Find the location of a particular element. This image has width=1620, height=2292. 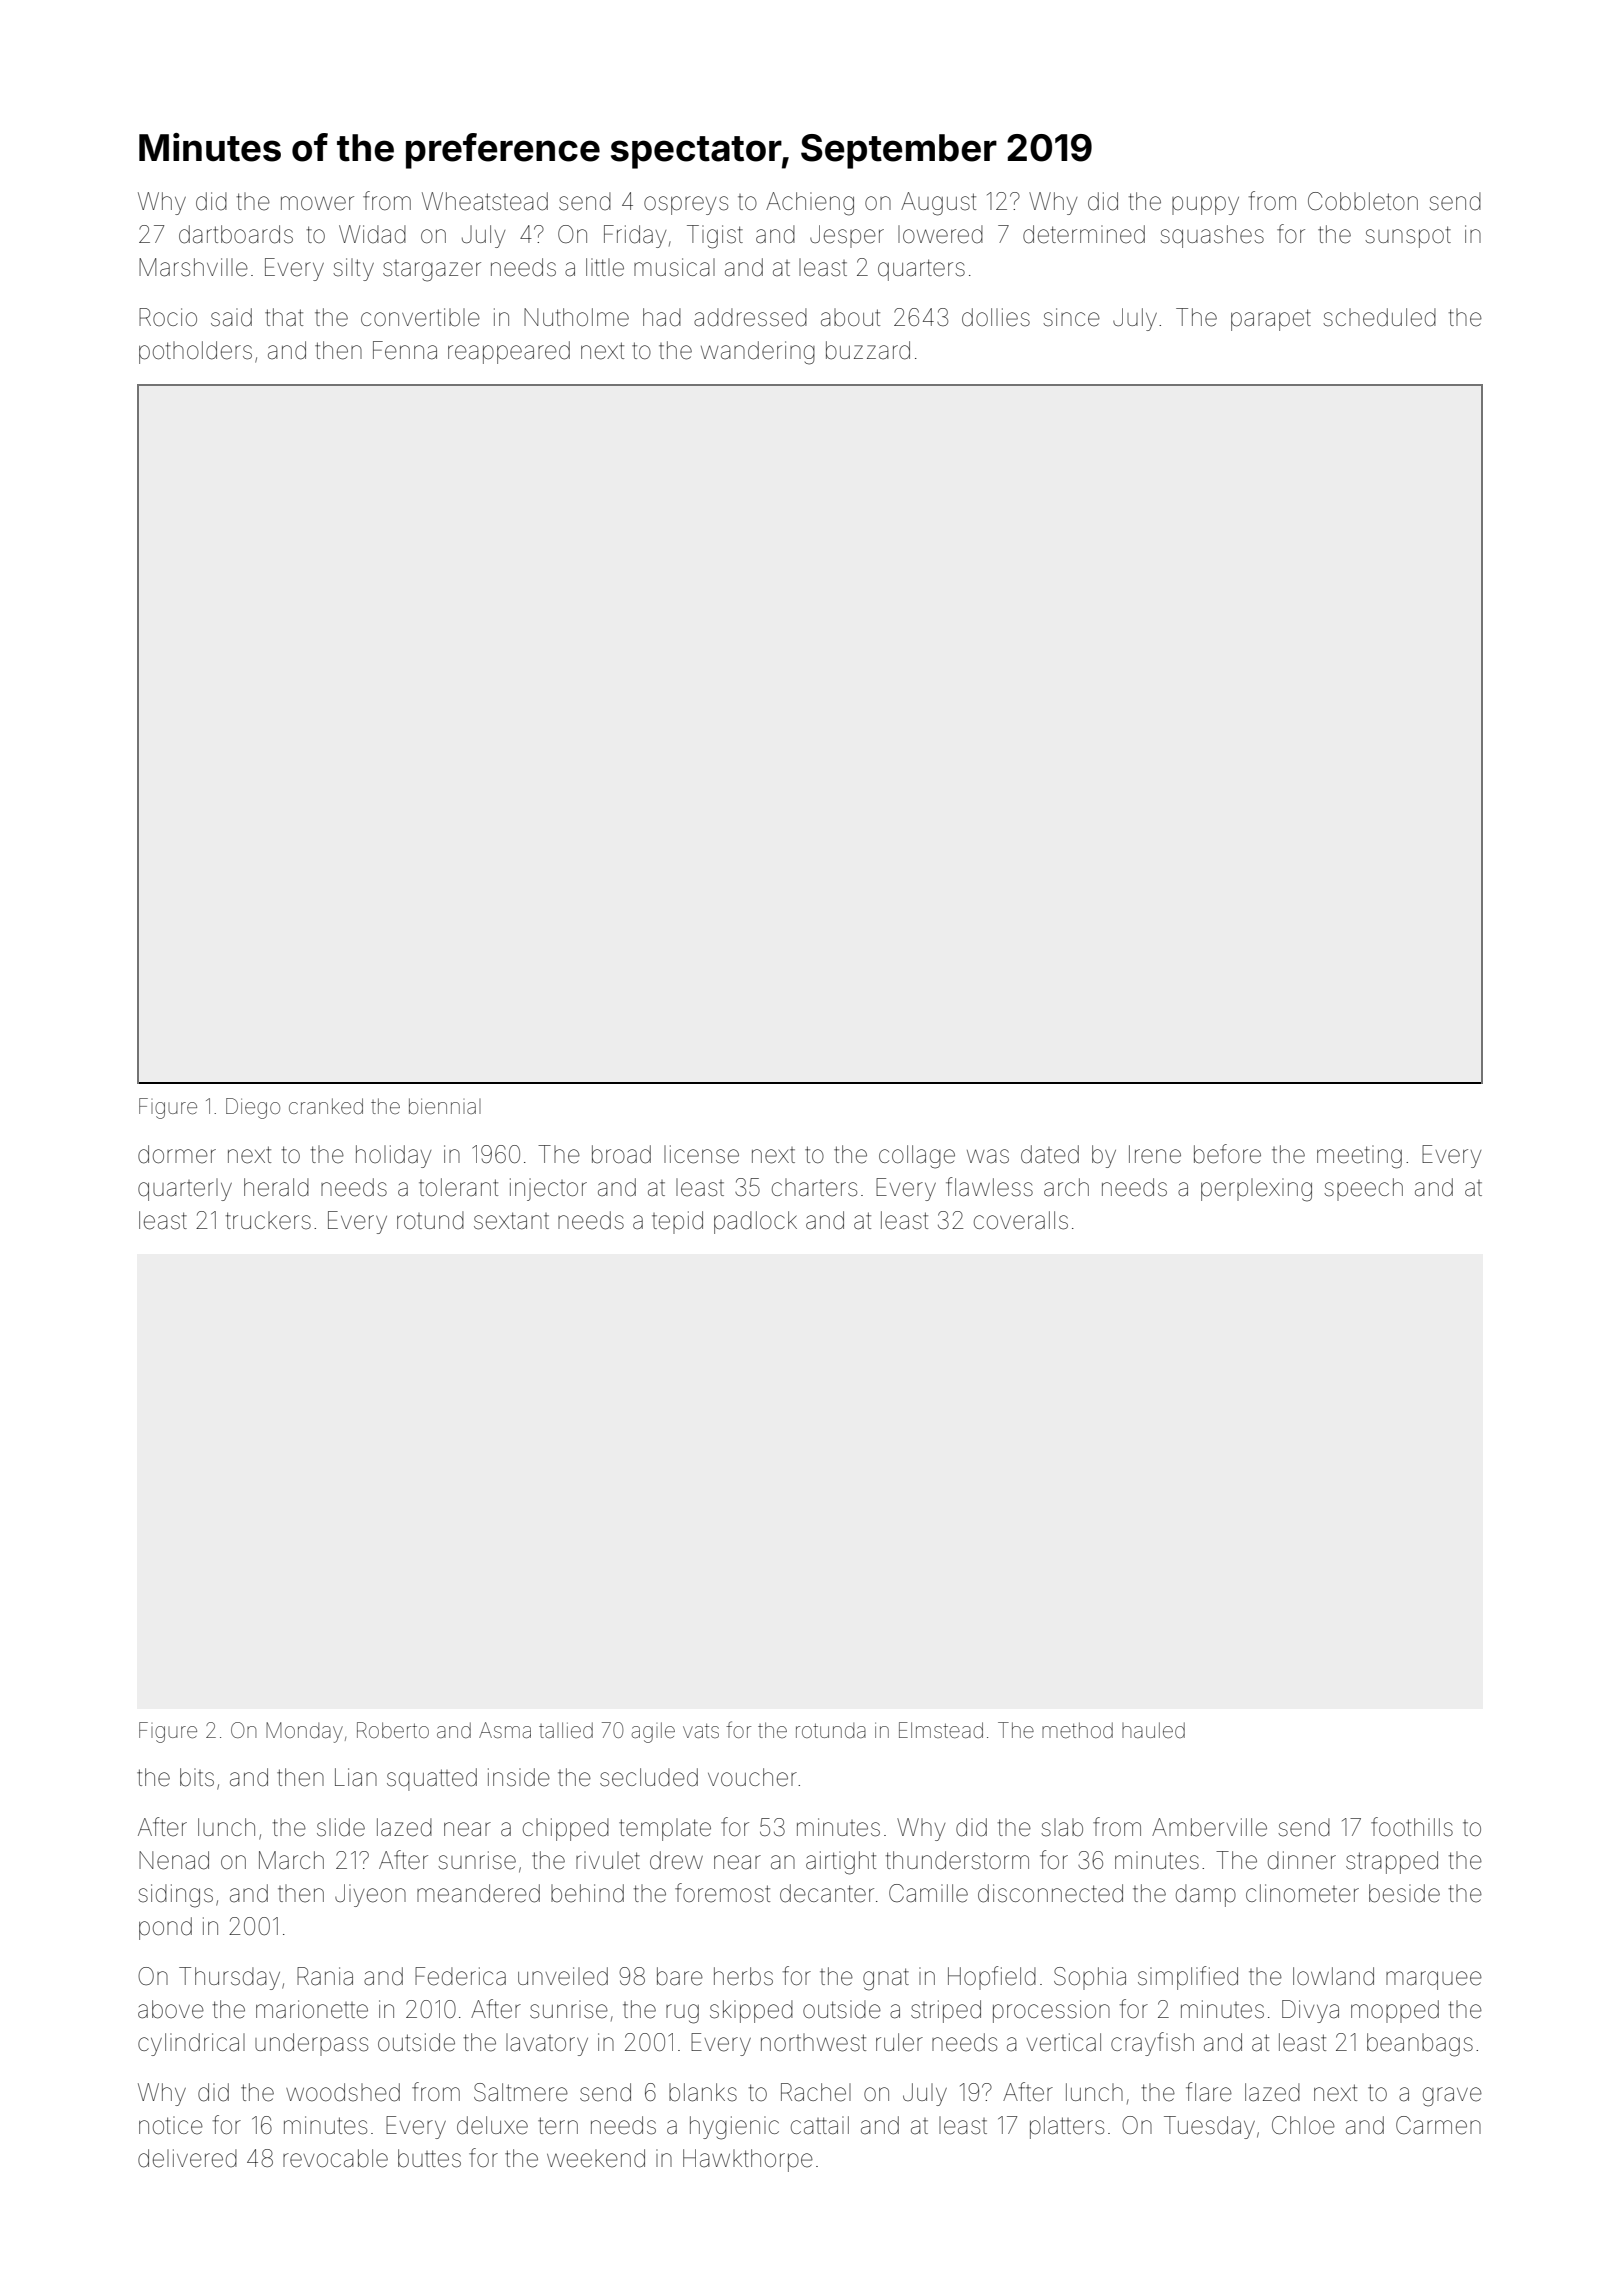

quarterly is located at coordinates (185, 1189).
